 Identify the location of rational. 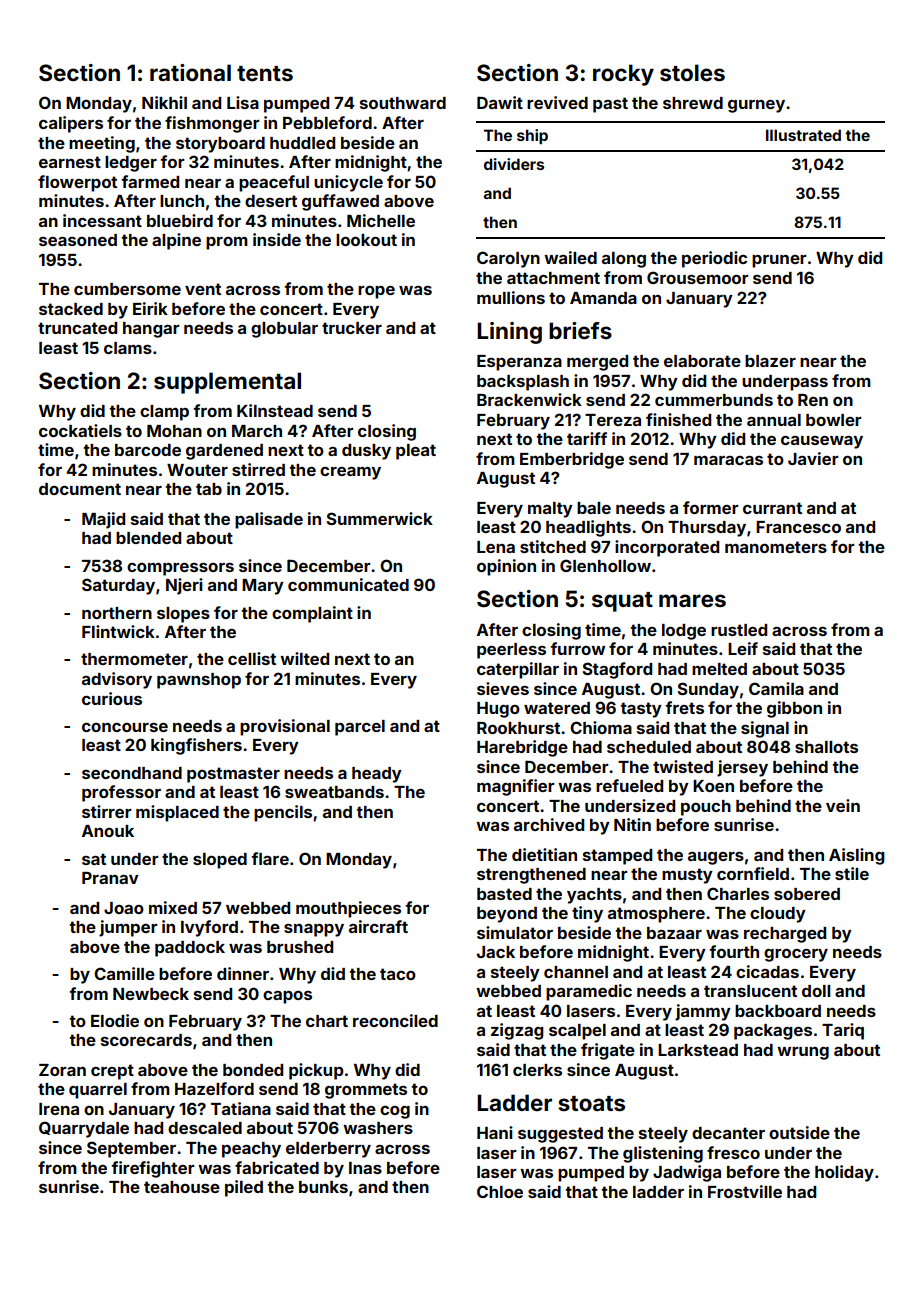
(190, 72).
